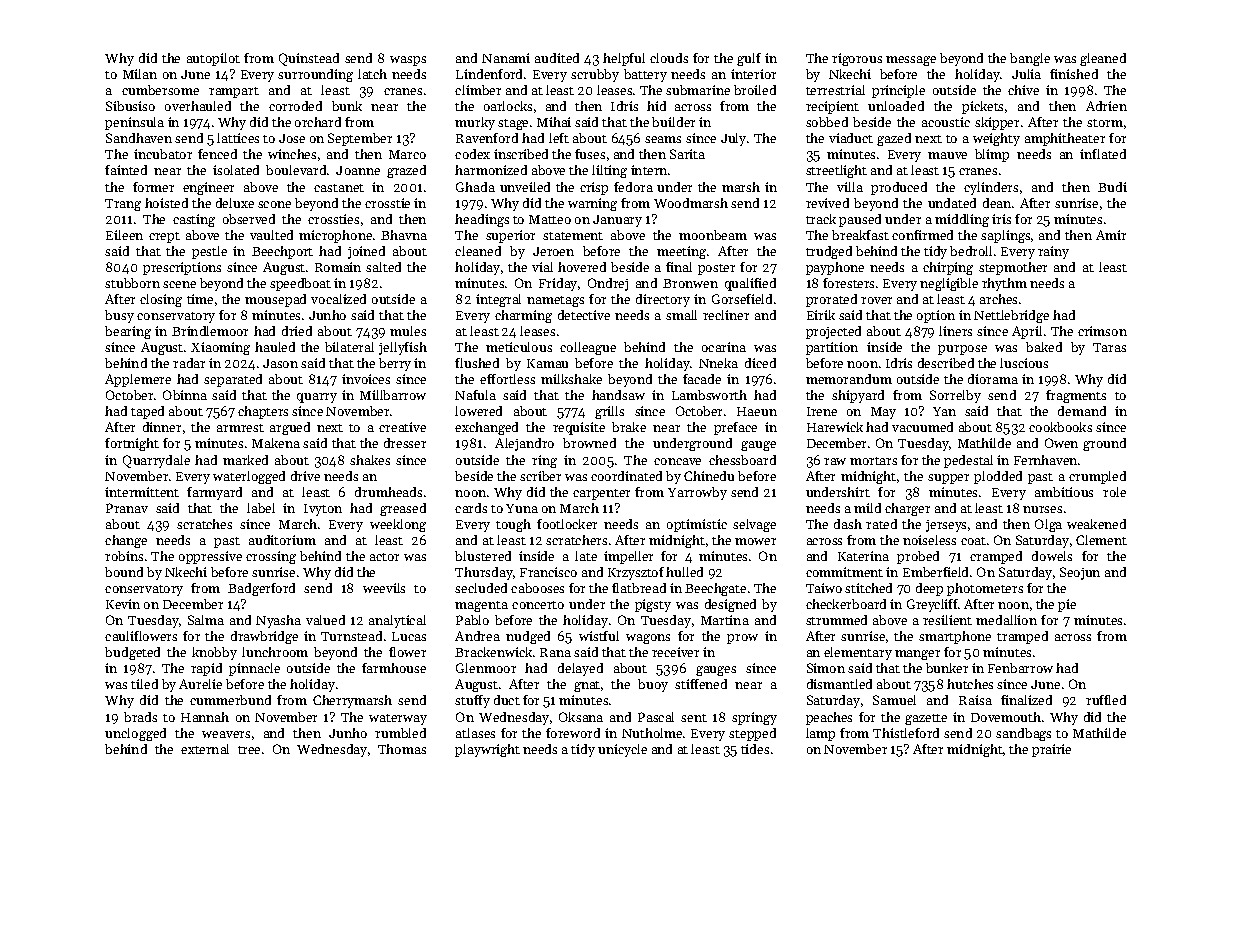 Image resolution: width=1233 pixels, height=952 pixels. What do you see at coordinates (1024, 363) in the page?
I see `luscious` at bounding box center [1024, 363].
